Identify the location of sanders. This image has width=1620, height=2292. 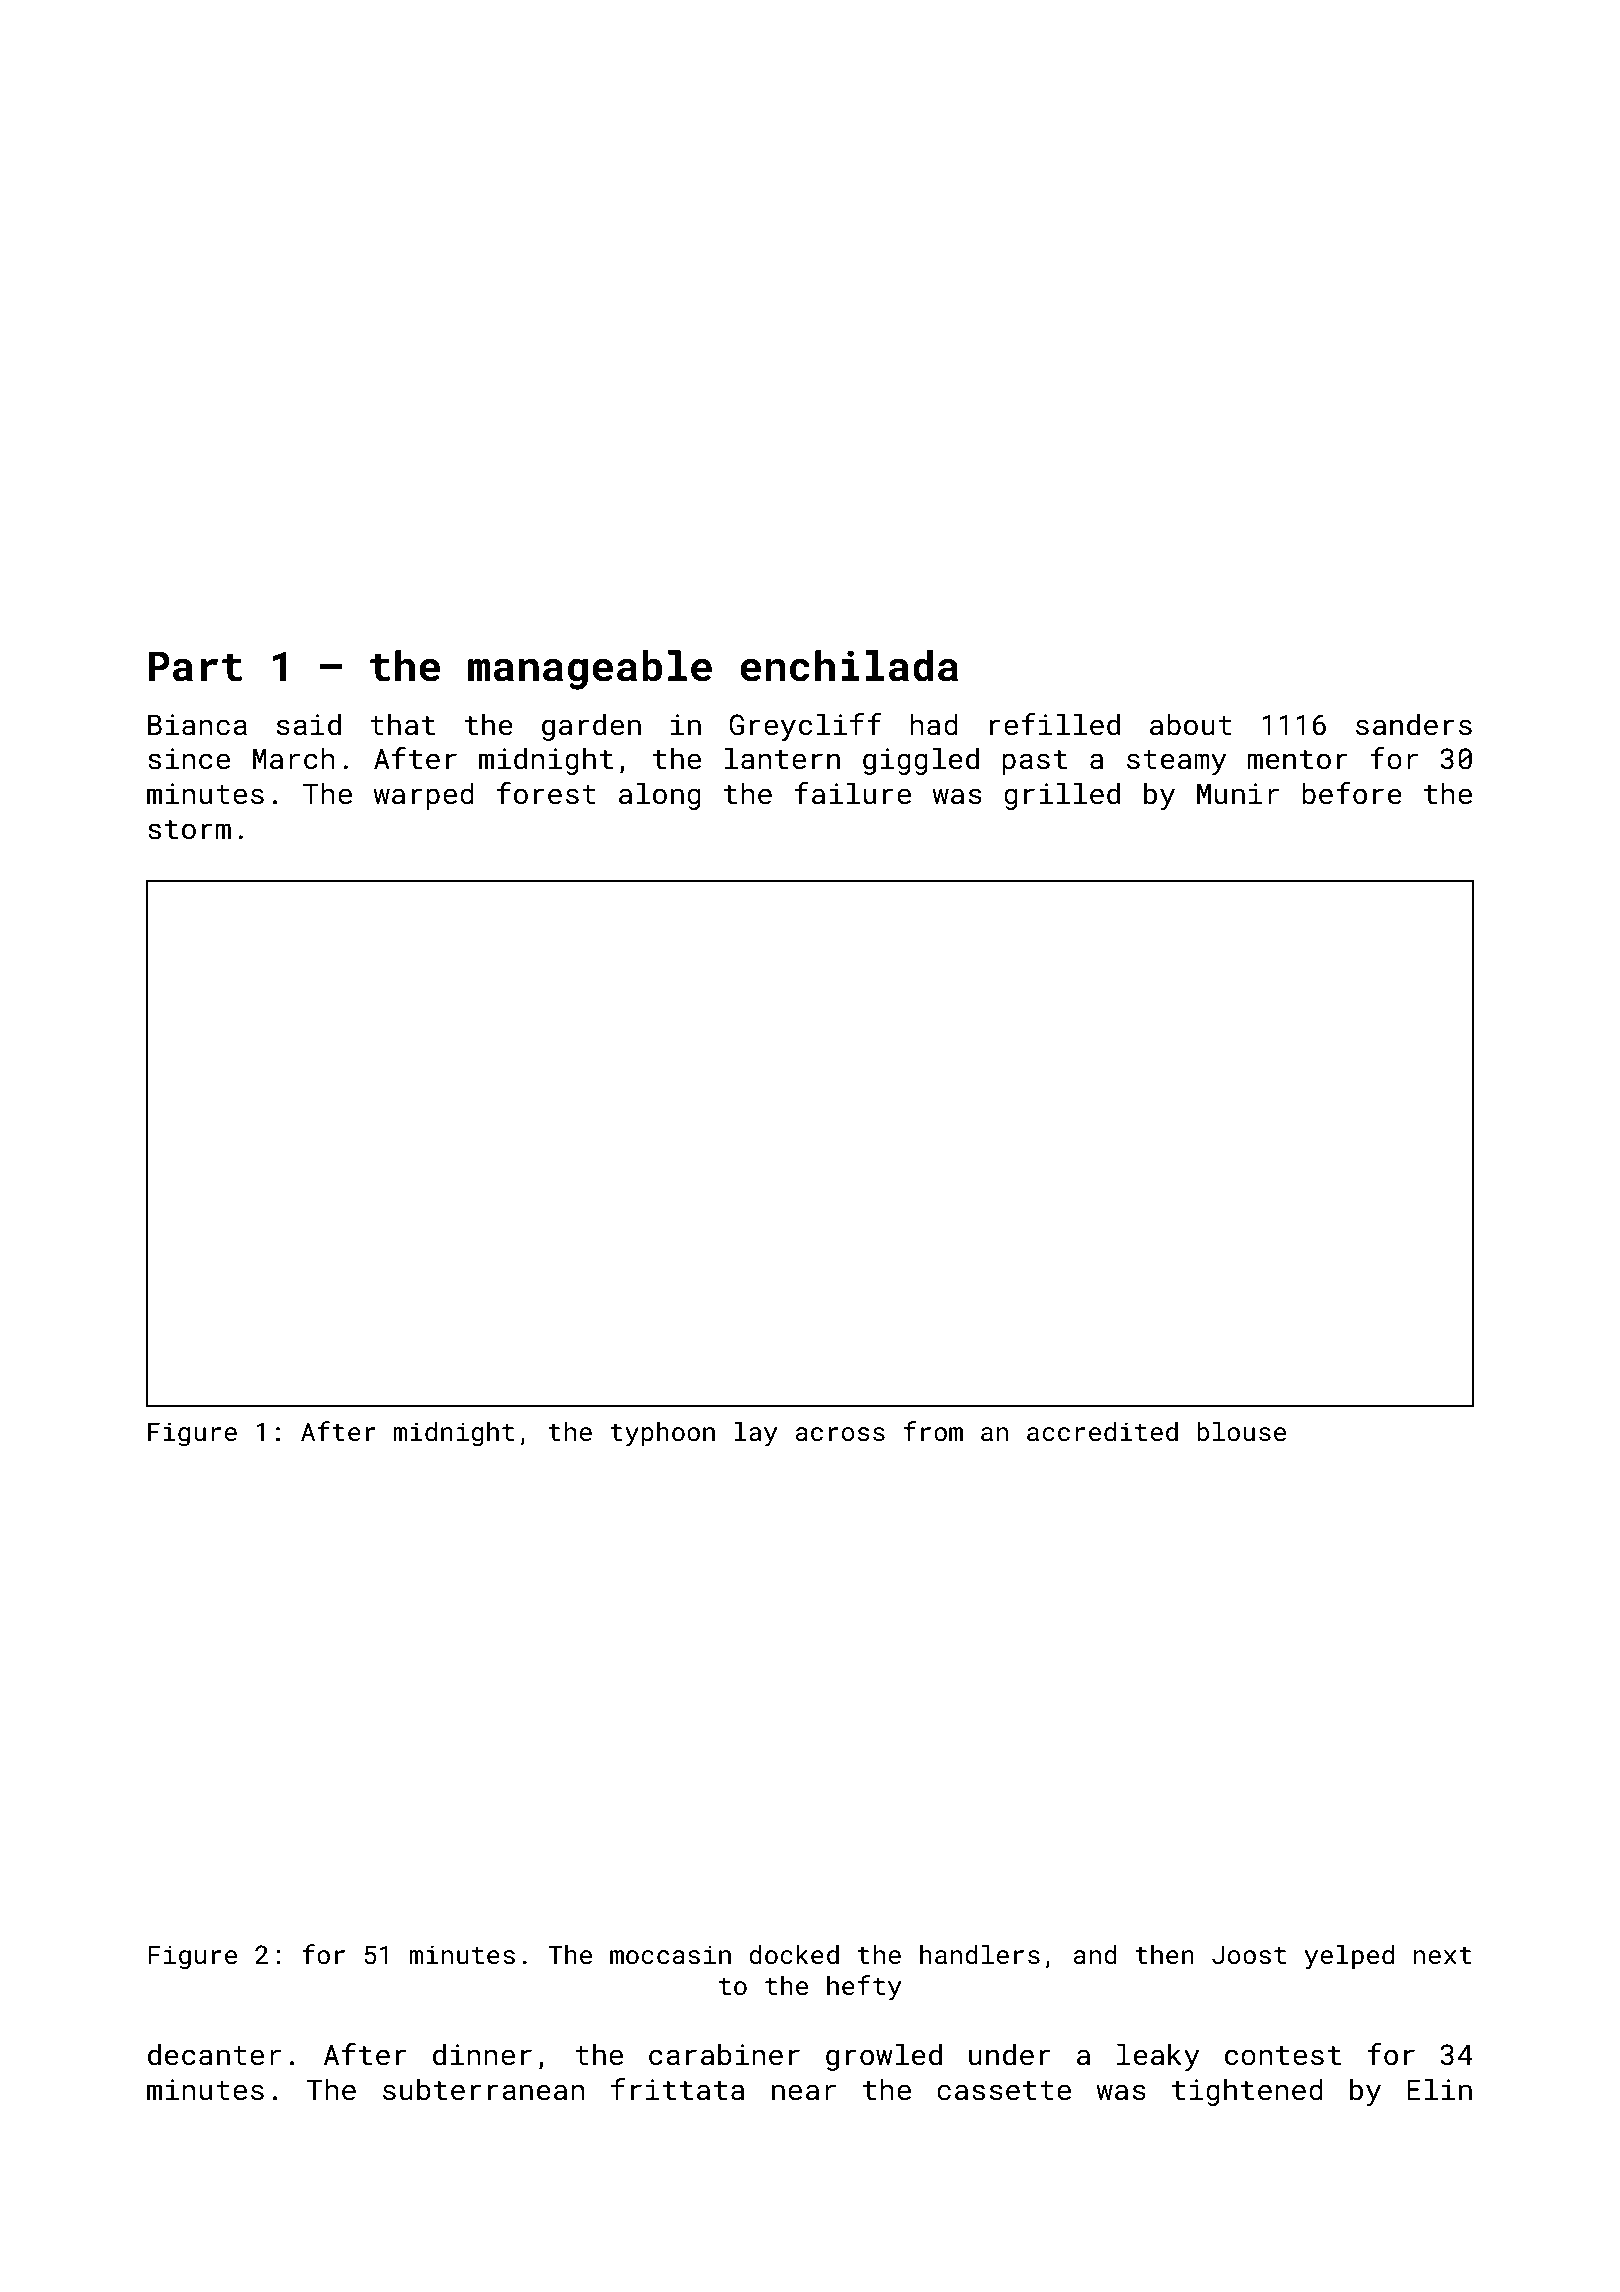
(1414, 724).
